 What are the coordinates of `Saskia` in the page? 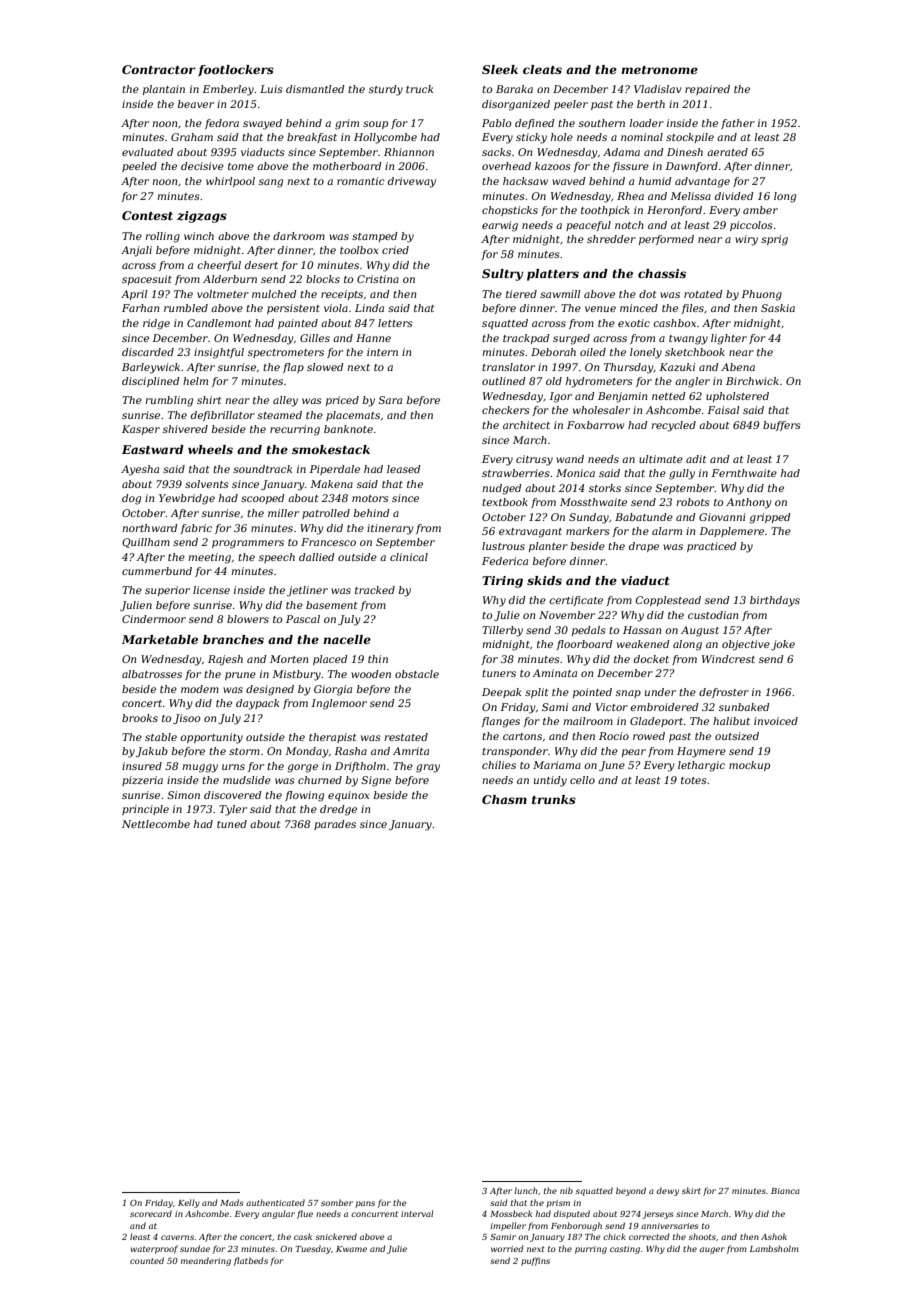 It's located at (778, 308).
